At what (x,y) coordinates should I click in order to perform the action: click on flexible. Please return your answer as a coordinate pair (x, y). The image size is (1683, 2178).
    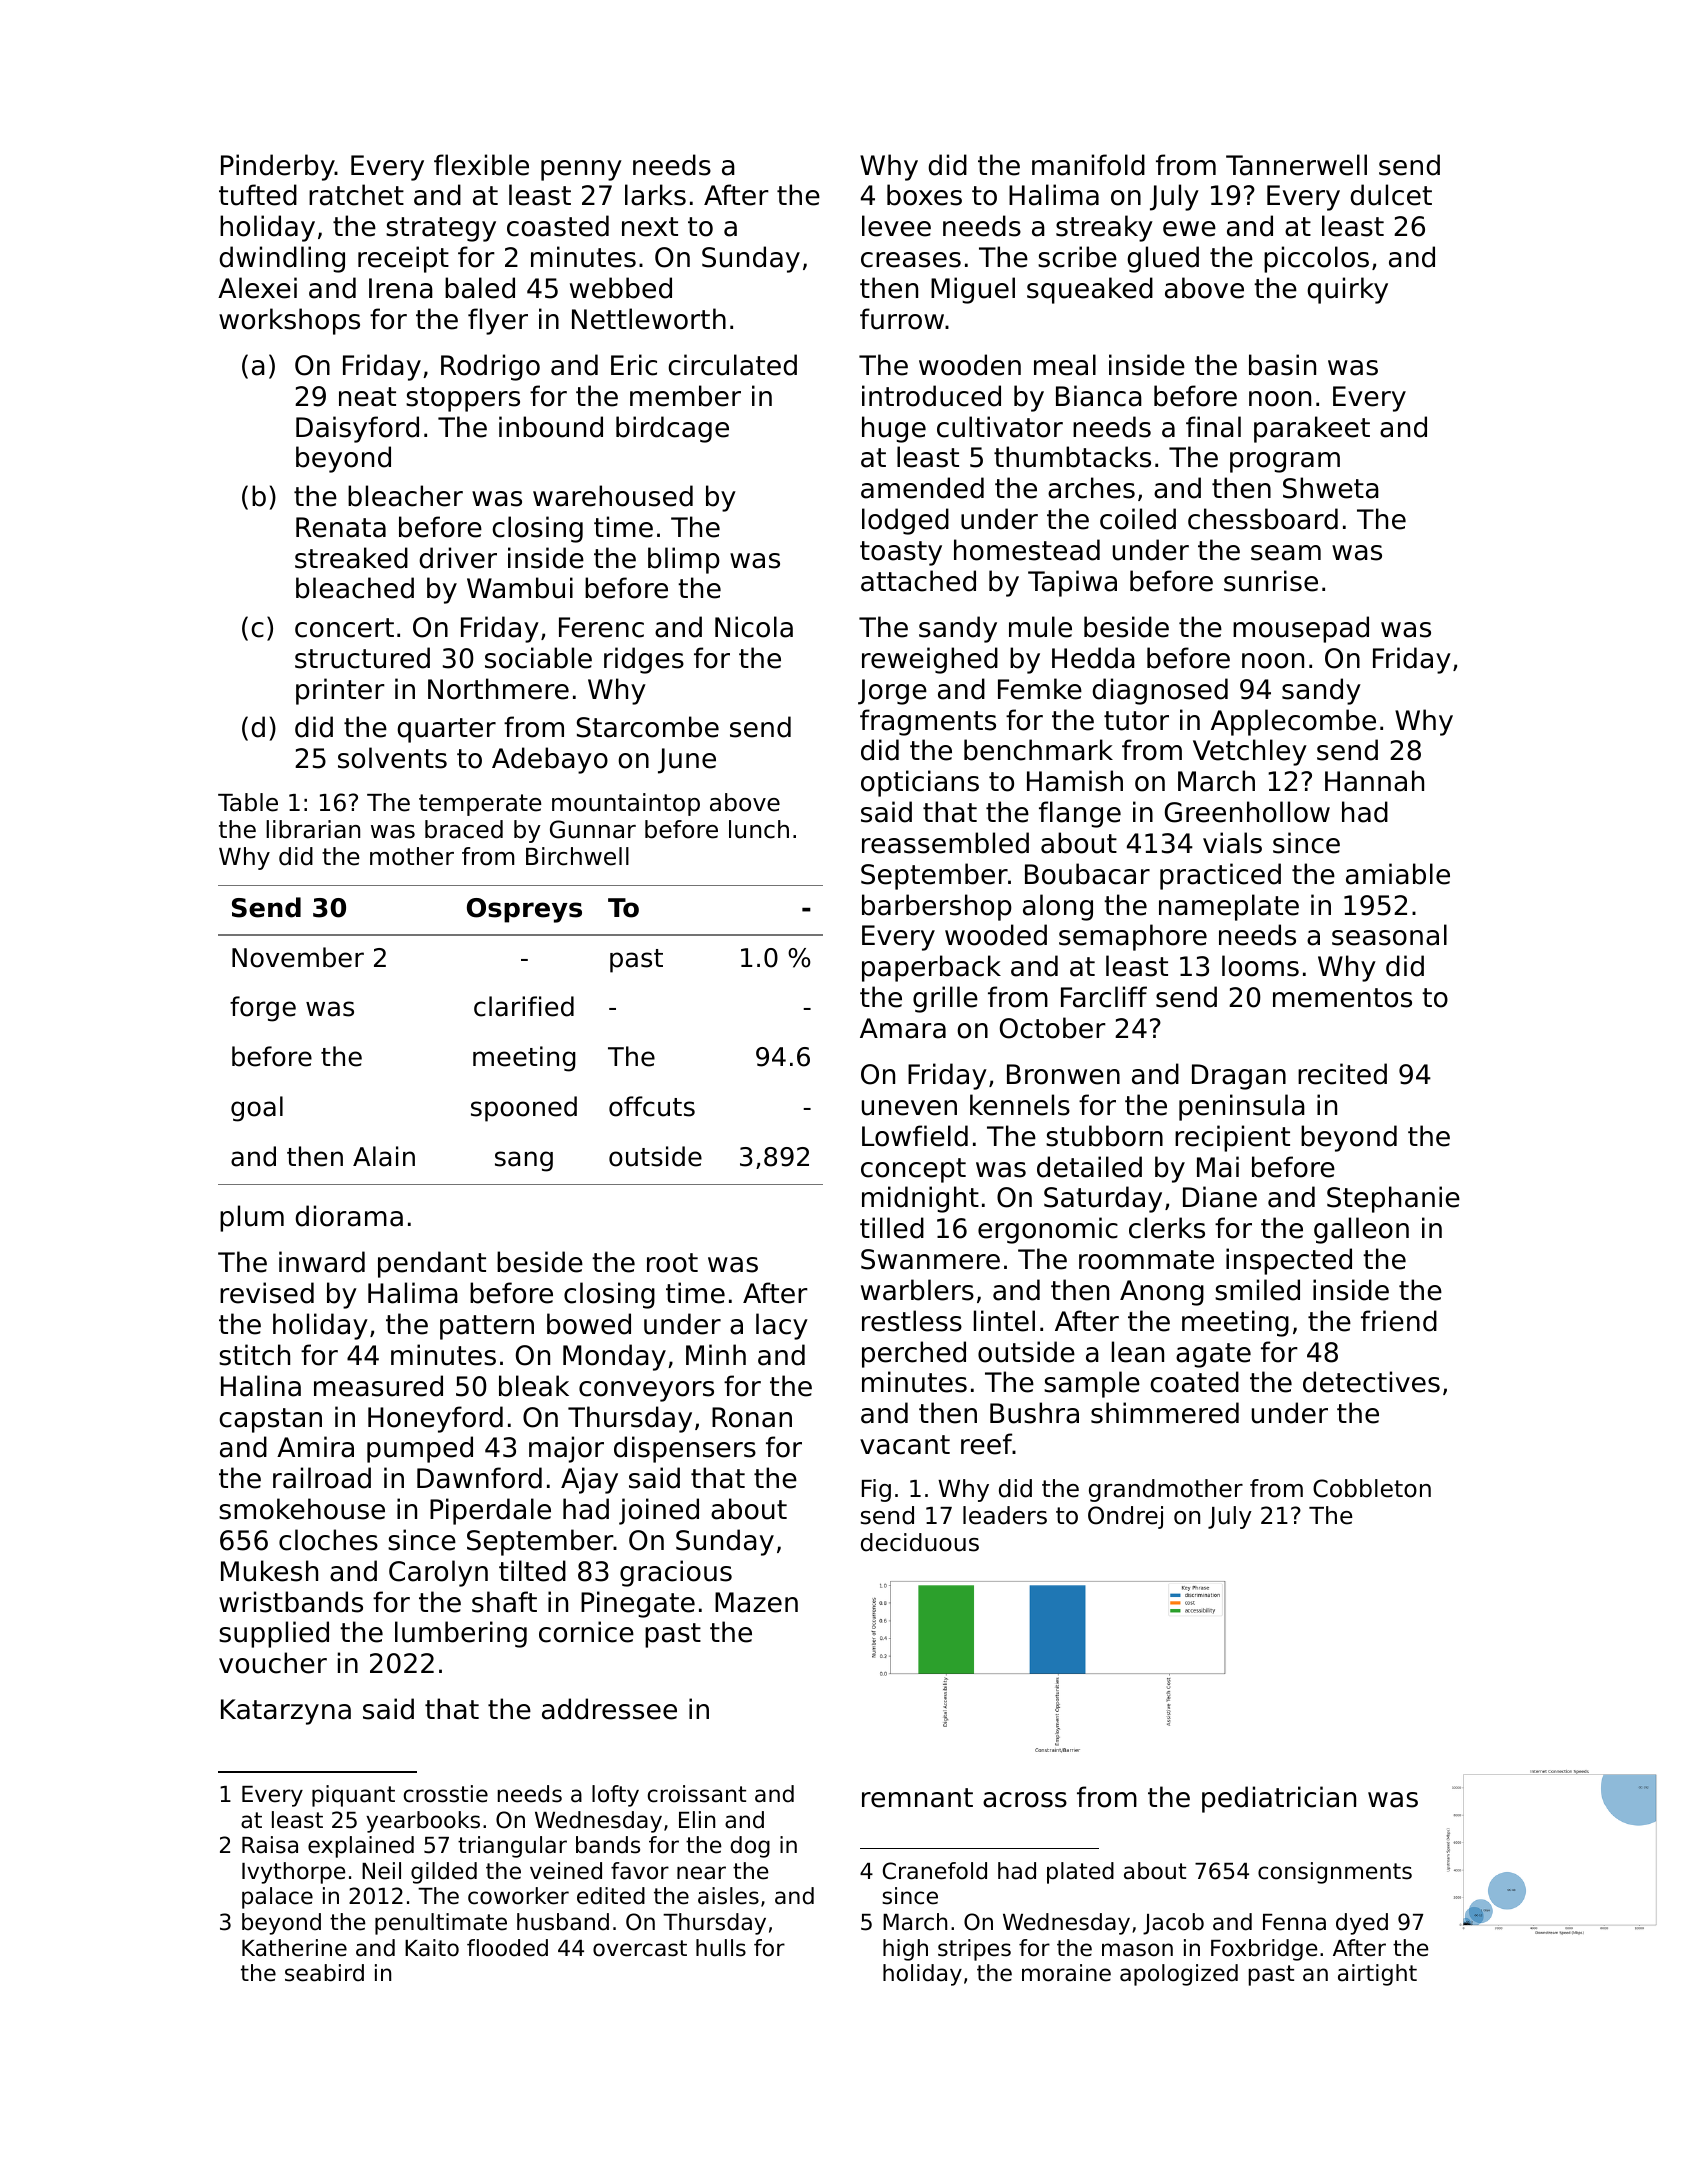
    Looking at the image, I should click on (481, 165).
